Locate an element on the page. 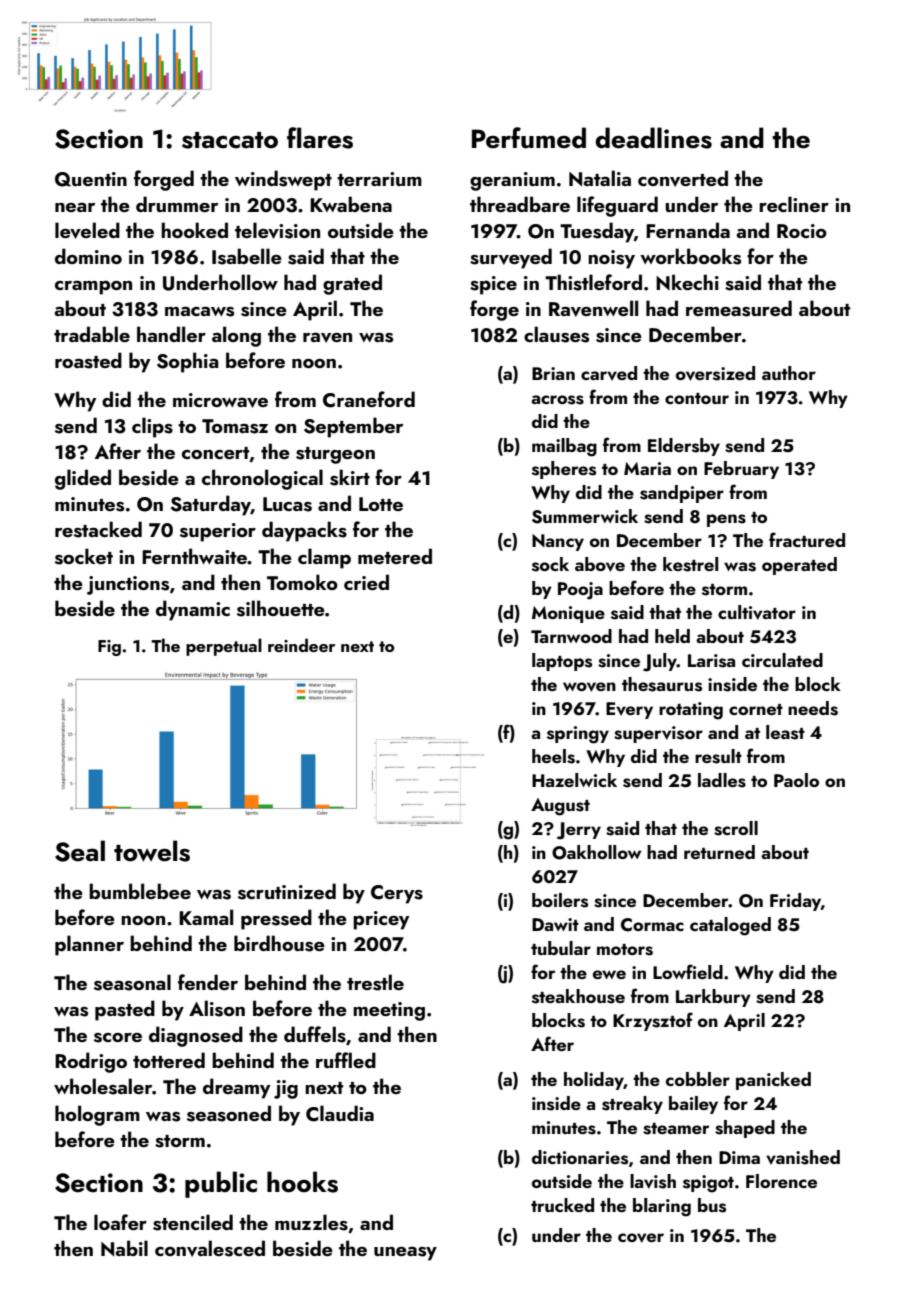 The width and height of the image is (908, 1316). contour is located at coordinates (697, 398).
